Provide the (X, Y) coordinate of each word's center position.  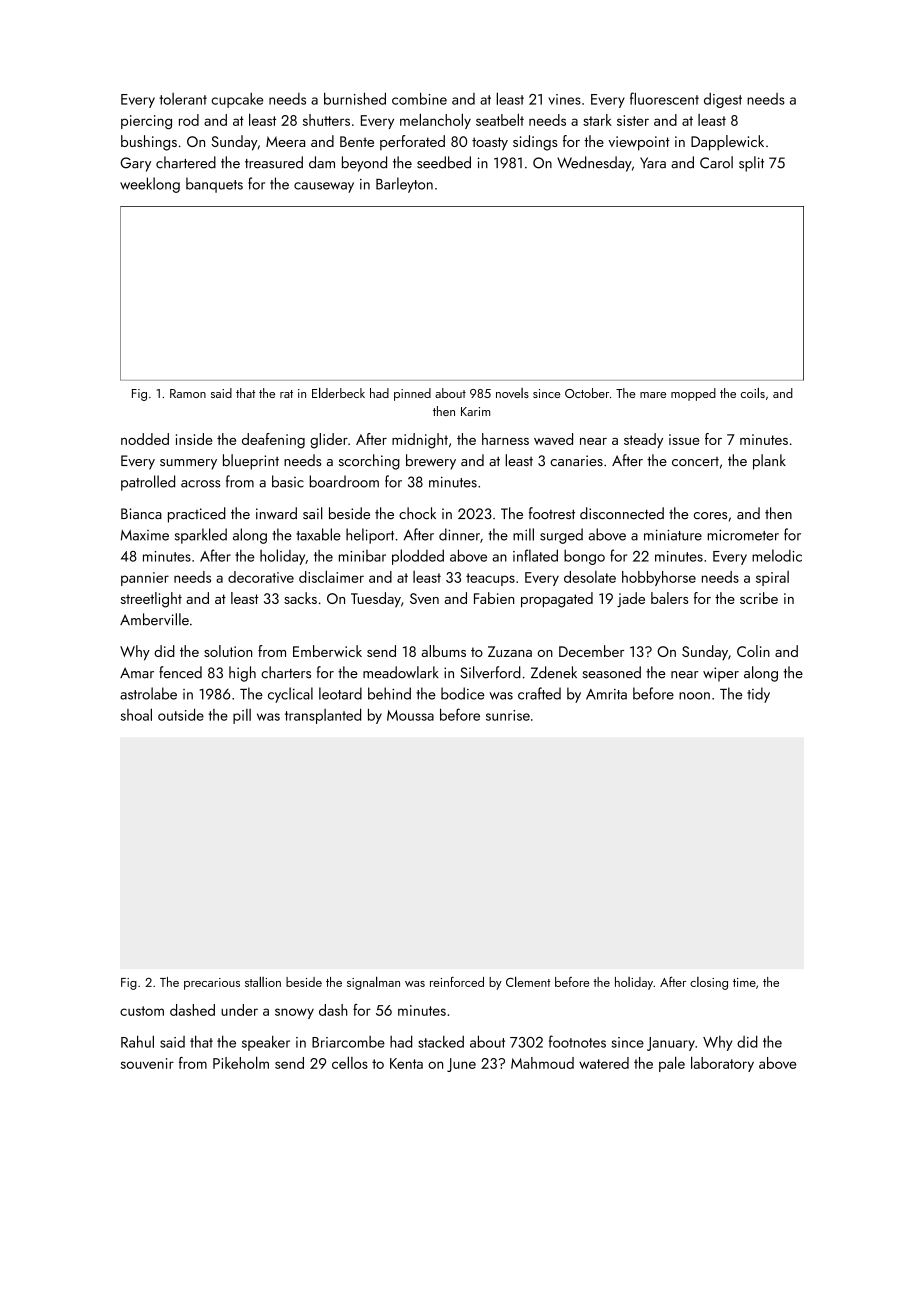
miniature (673, 535)
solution (228, 651)
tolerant (183, 99)
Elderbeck (338, 392)
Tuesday (376, 599)
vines (565, 99)
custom (142, 1011)
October (587, 393)
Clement (528, 981)
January (671, 1044)
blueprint (251, 462)
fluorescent (664, 98)
